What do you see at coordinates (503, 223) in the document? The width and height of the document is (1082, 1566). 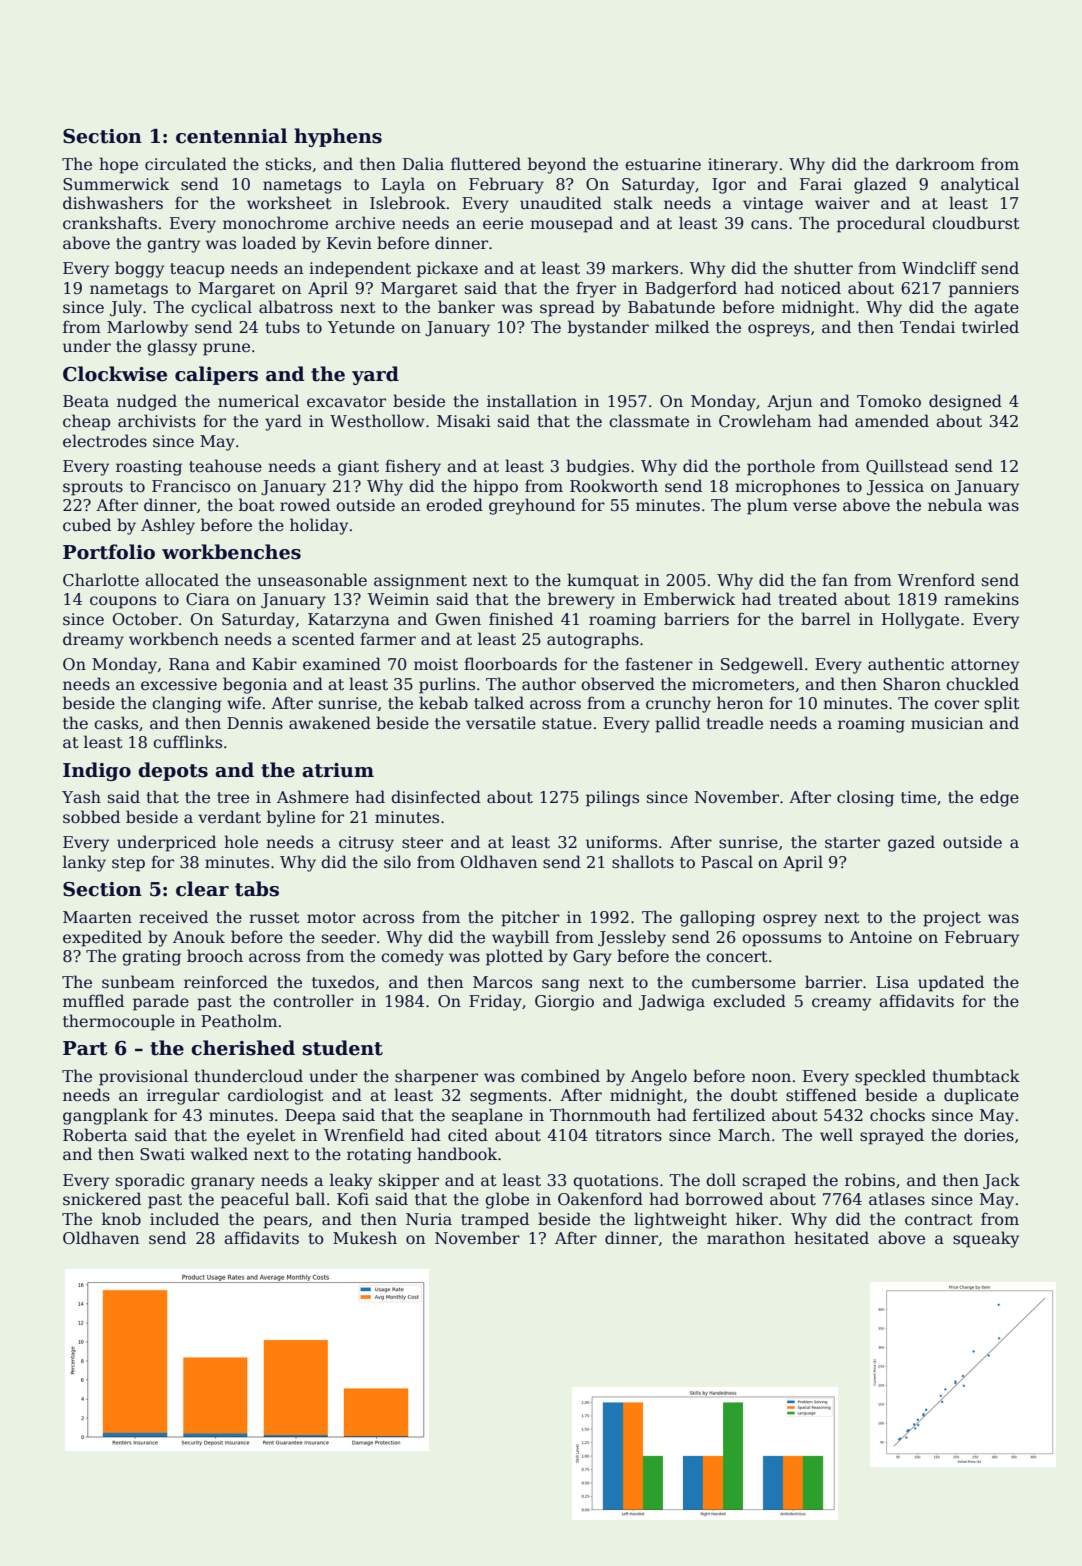 I see `eerie` at bounding box center [503, 223].
